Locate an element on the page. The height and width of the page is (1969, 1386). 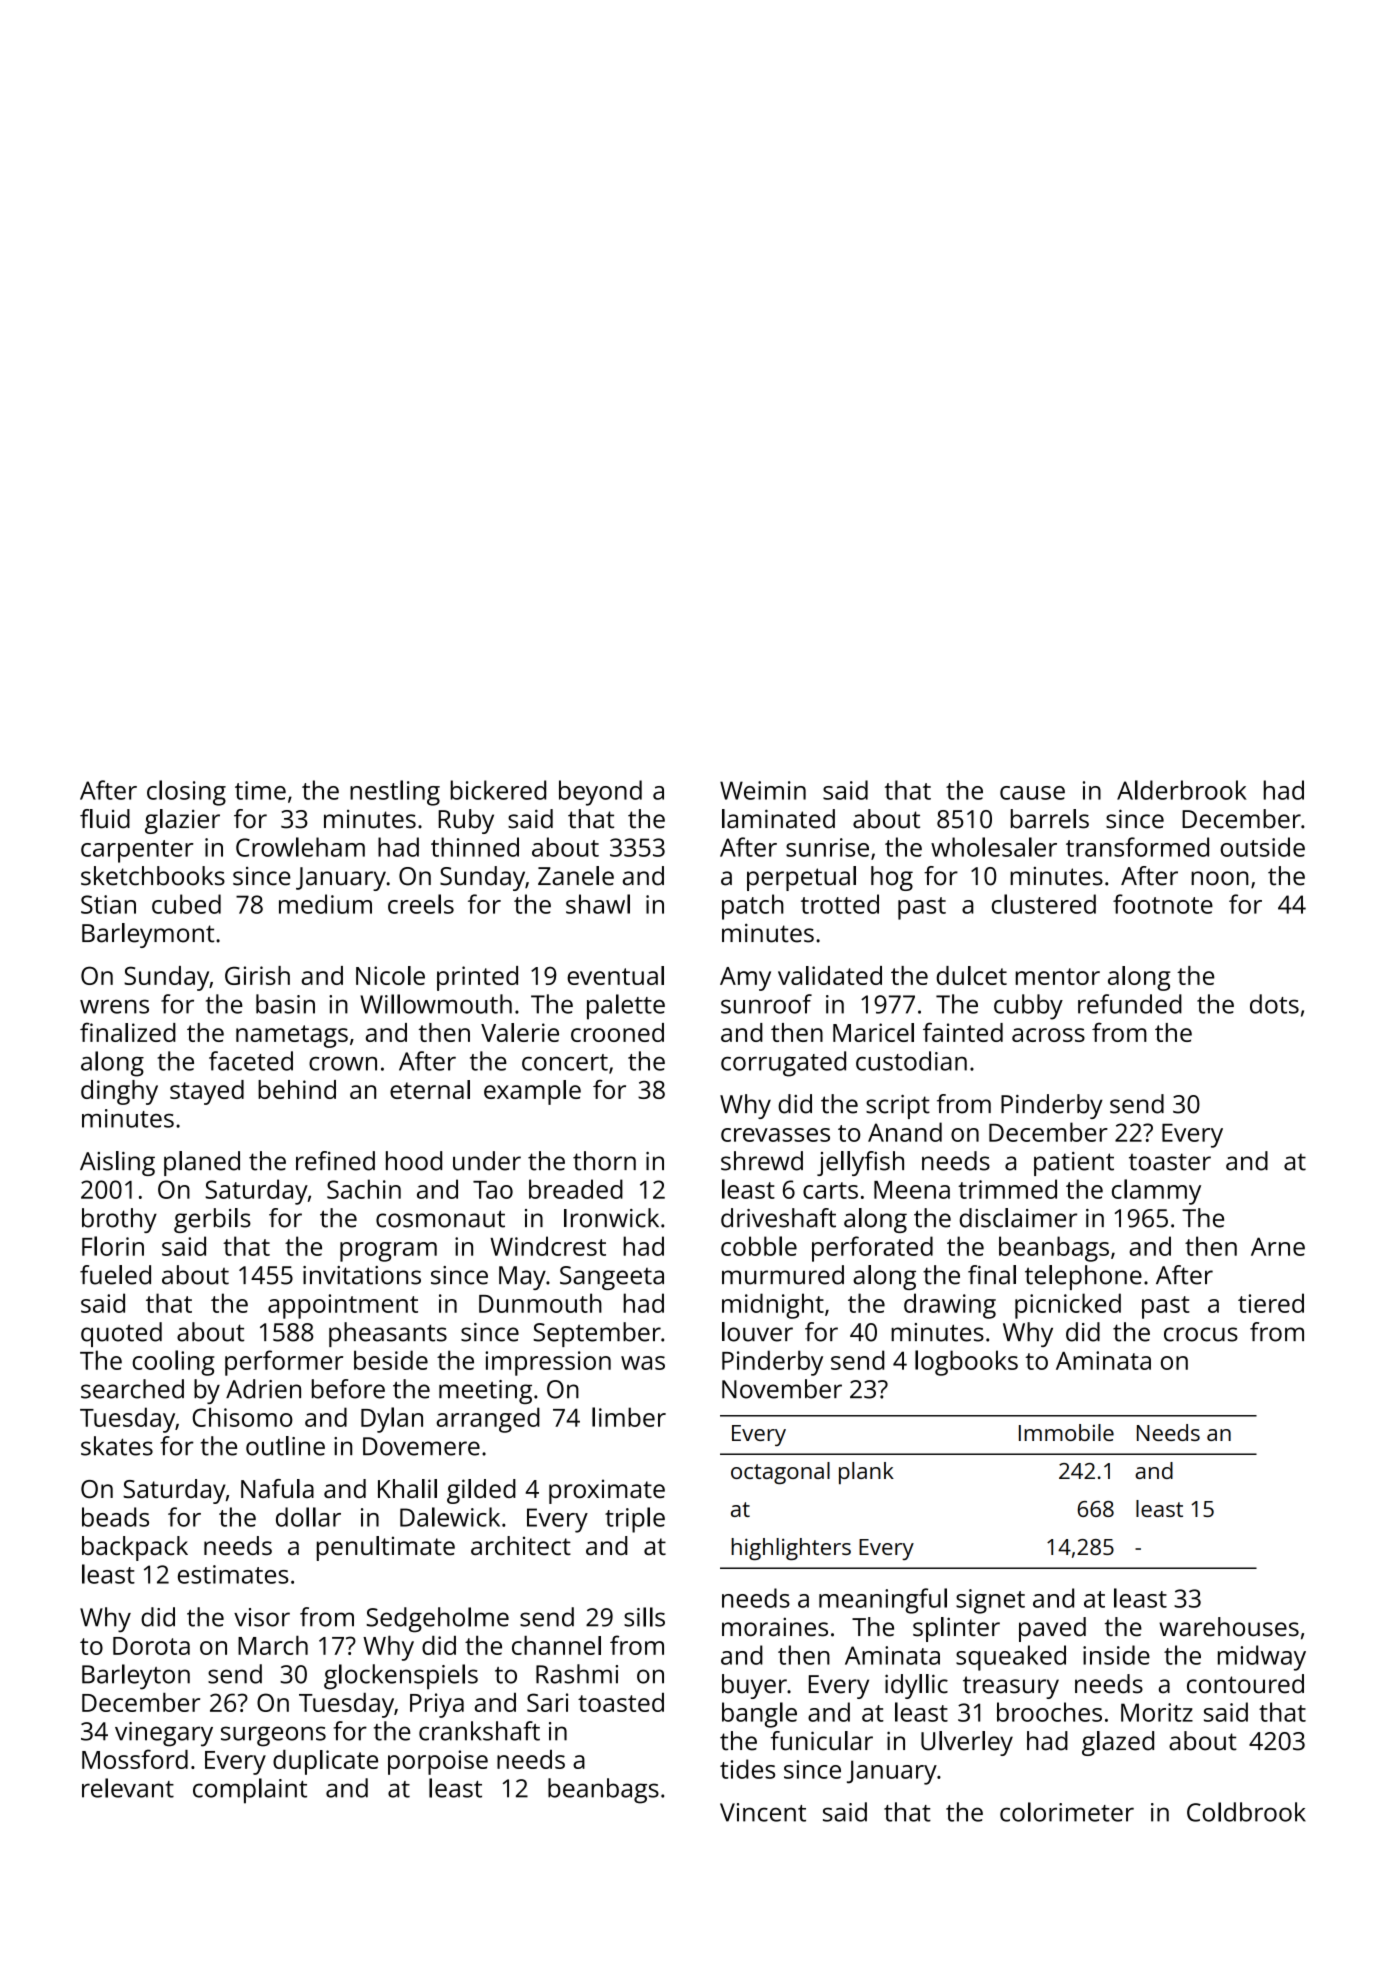
plank is located at coordinates (866, 1473).
